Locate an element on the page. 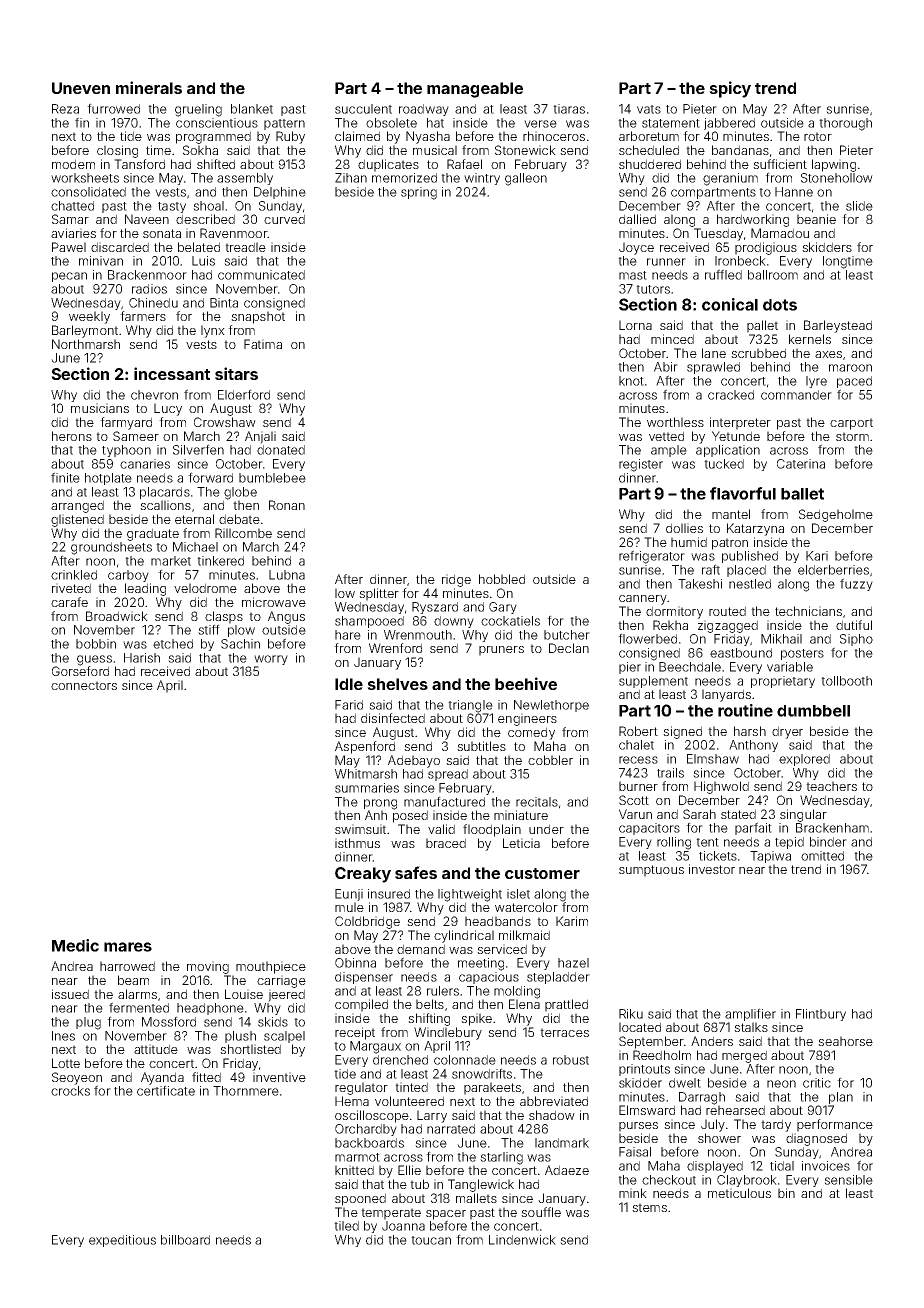  Whitmarsh is located at coordinates (366, 774).
